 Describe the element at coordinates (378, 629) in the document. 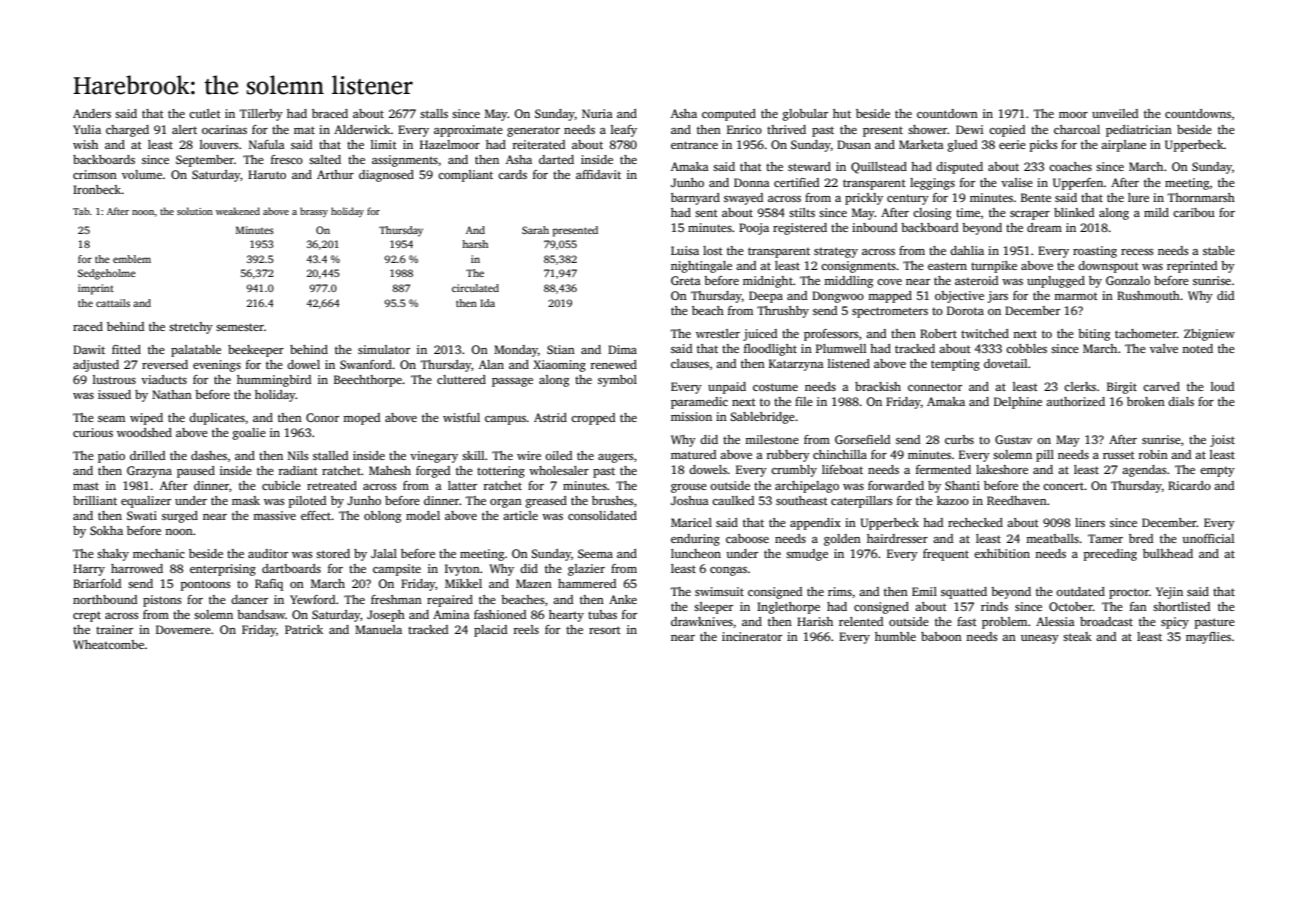

I see `Manuela` at that location.
